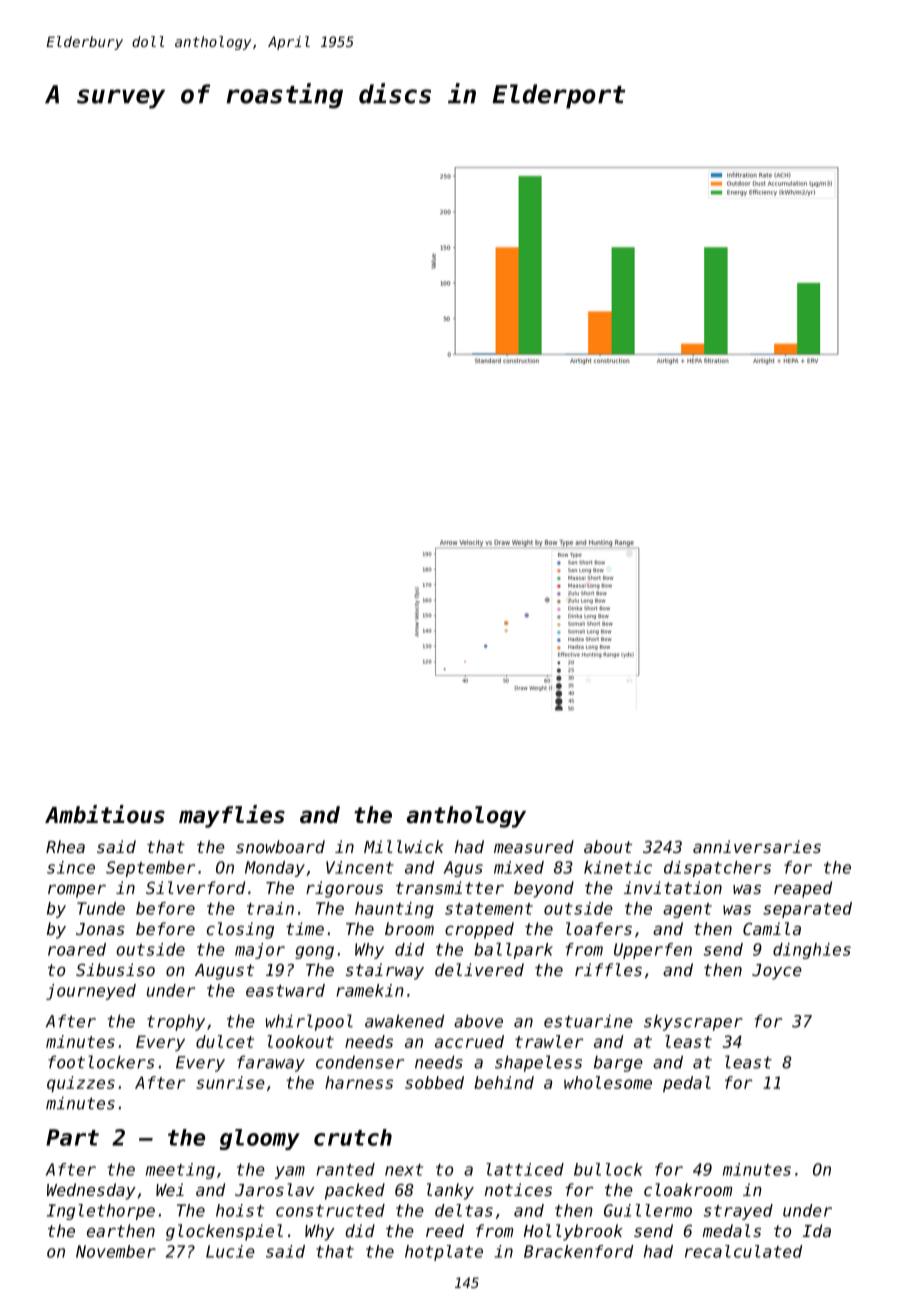 This page has width=908, height=1316. Describe the element at coordinates (608, 1169) in the page. I see `bullock` at that location.
